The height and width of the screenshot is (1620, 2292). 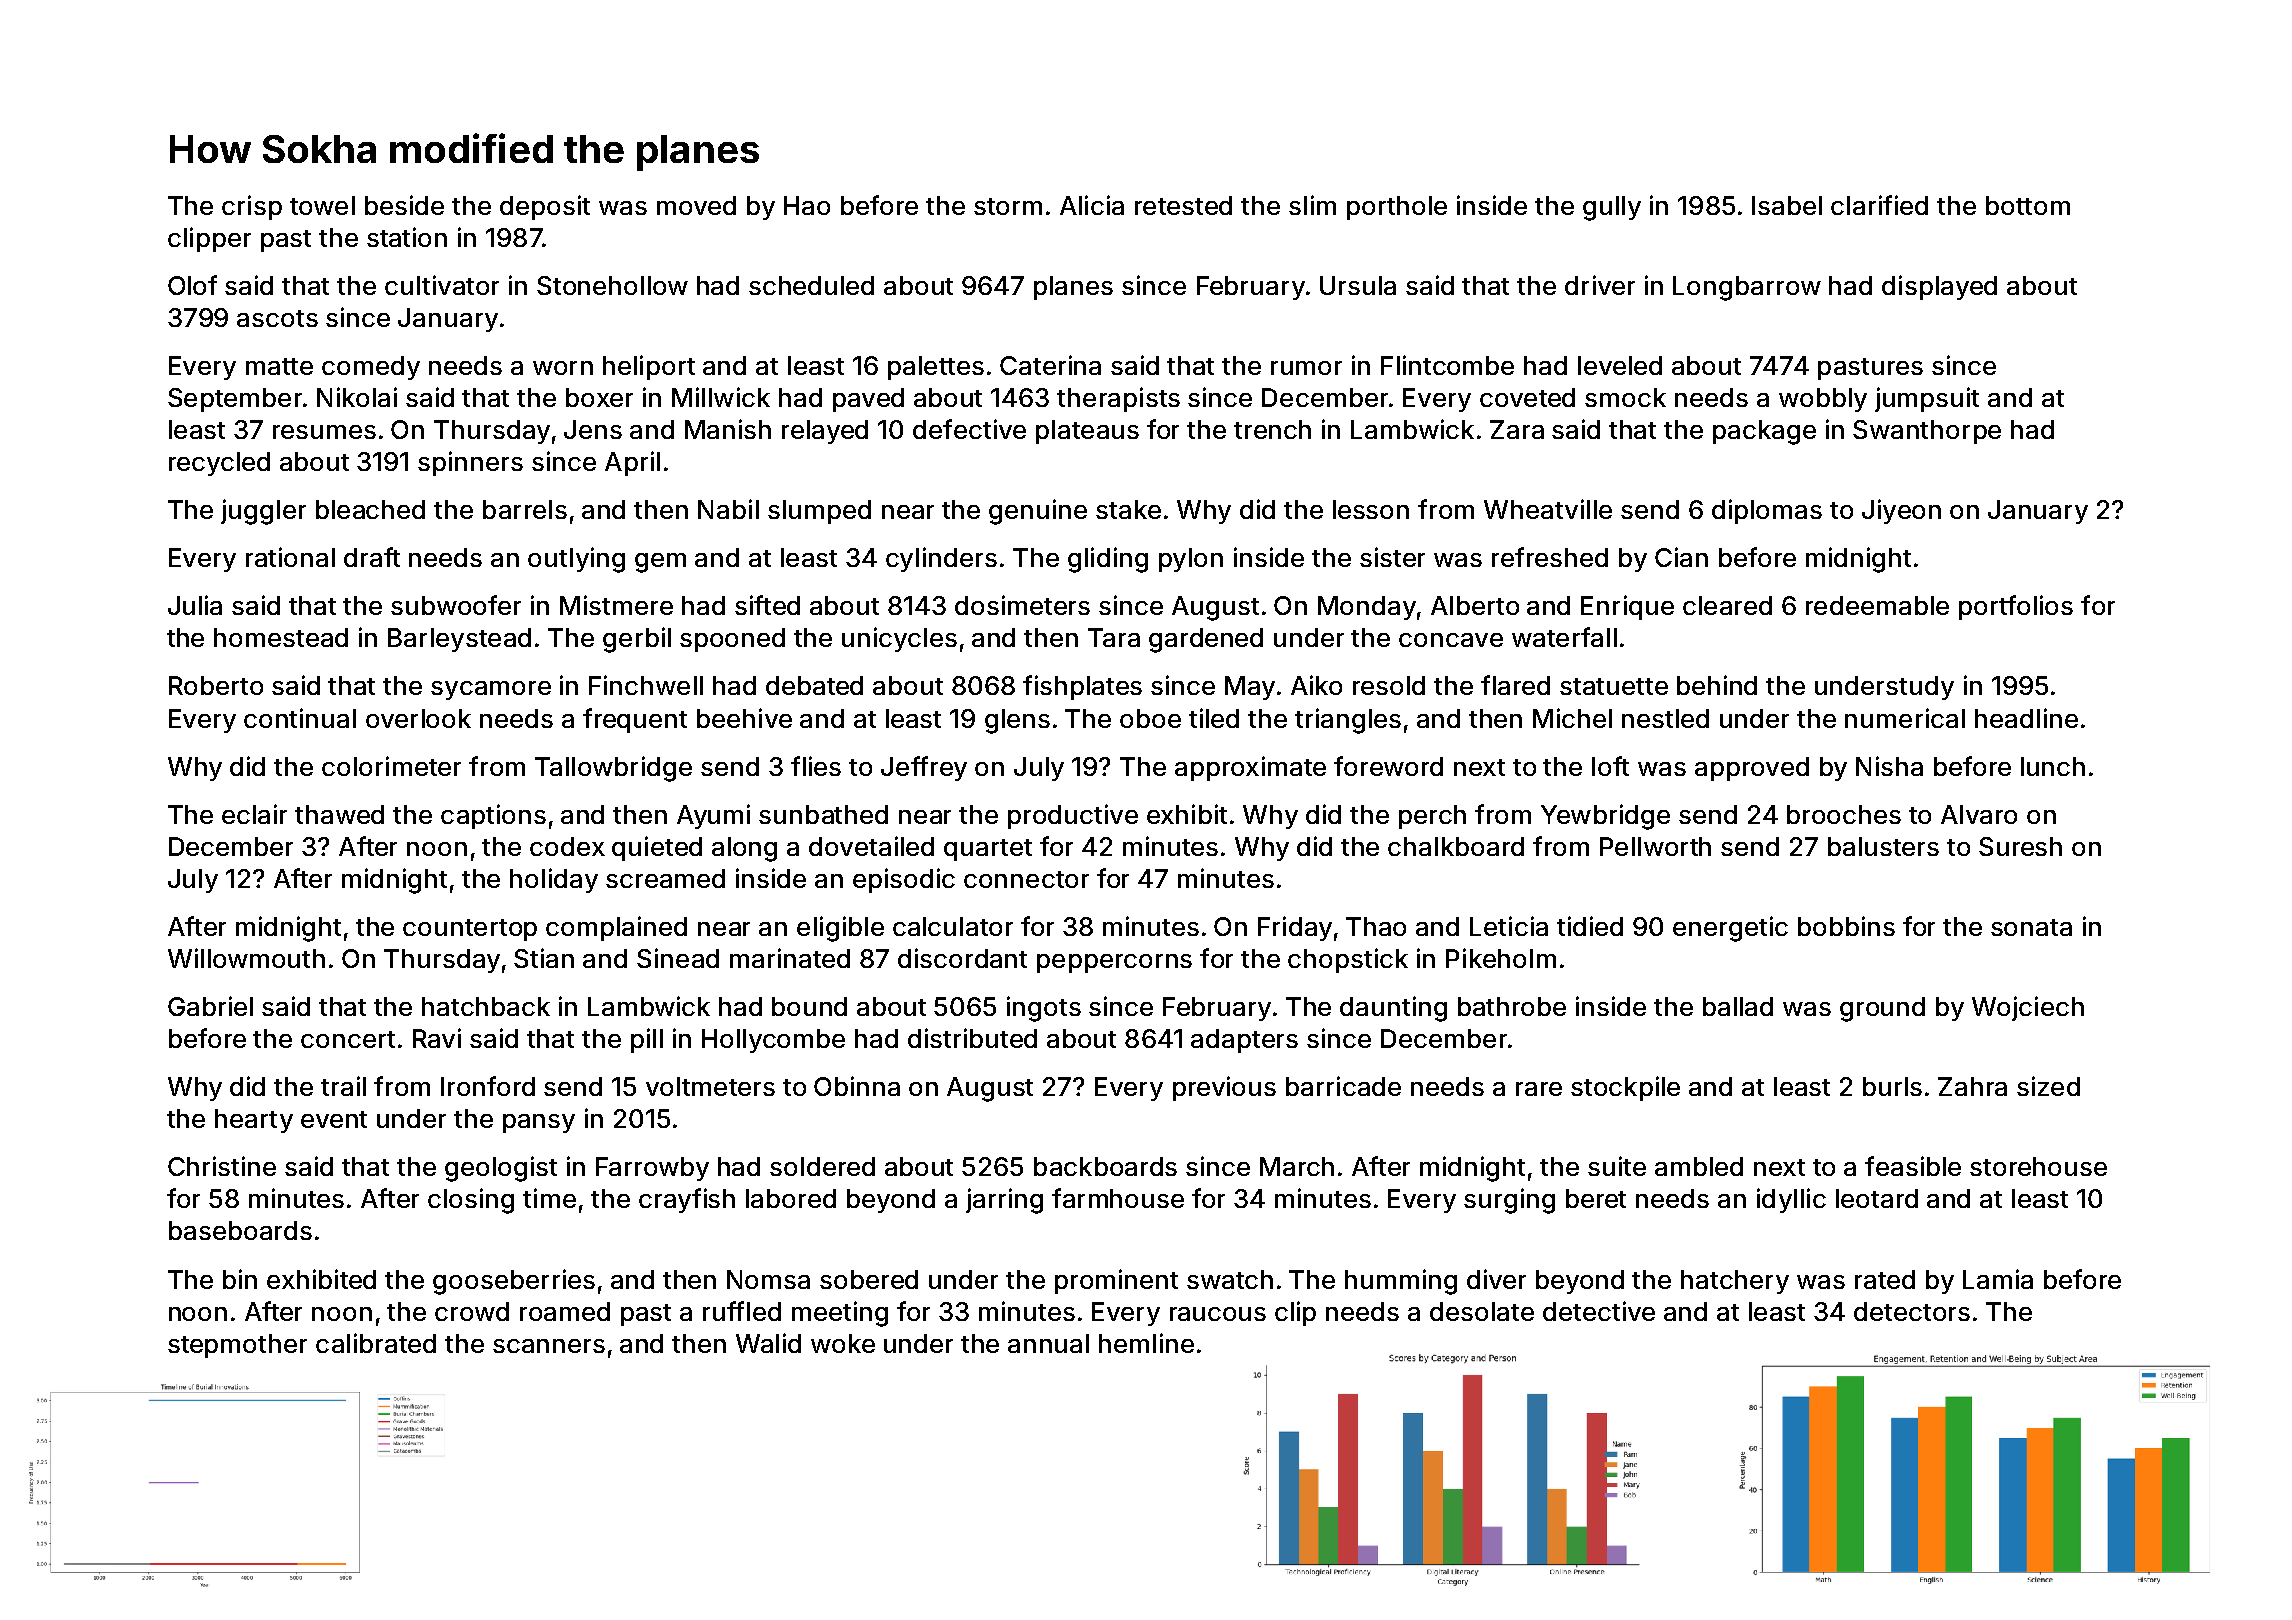 What do you see at coordinates (210, 1006) in the screenshot?
I see `Gabriel` at bounding box center [210, 1006].
